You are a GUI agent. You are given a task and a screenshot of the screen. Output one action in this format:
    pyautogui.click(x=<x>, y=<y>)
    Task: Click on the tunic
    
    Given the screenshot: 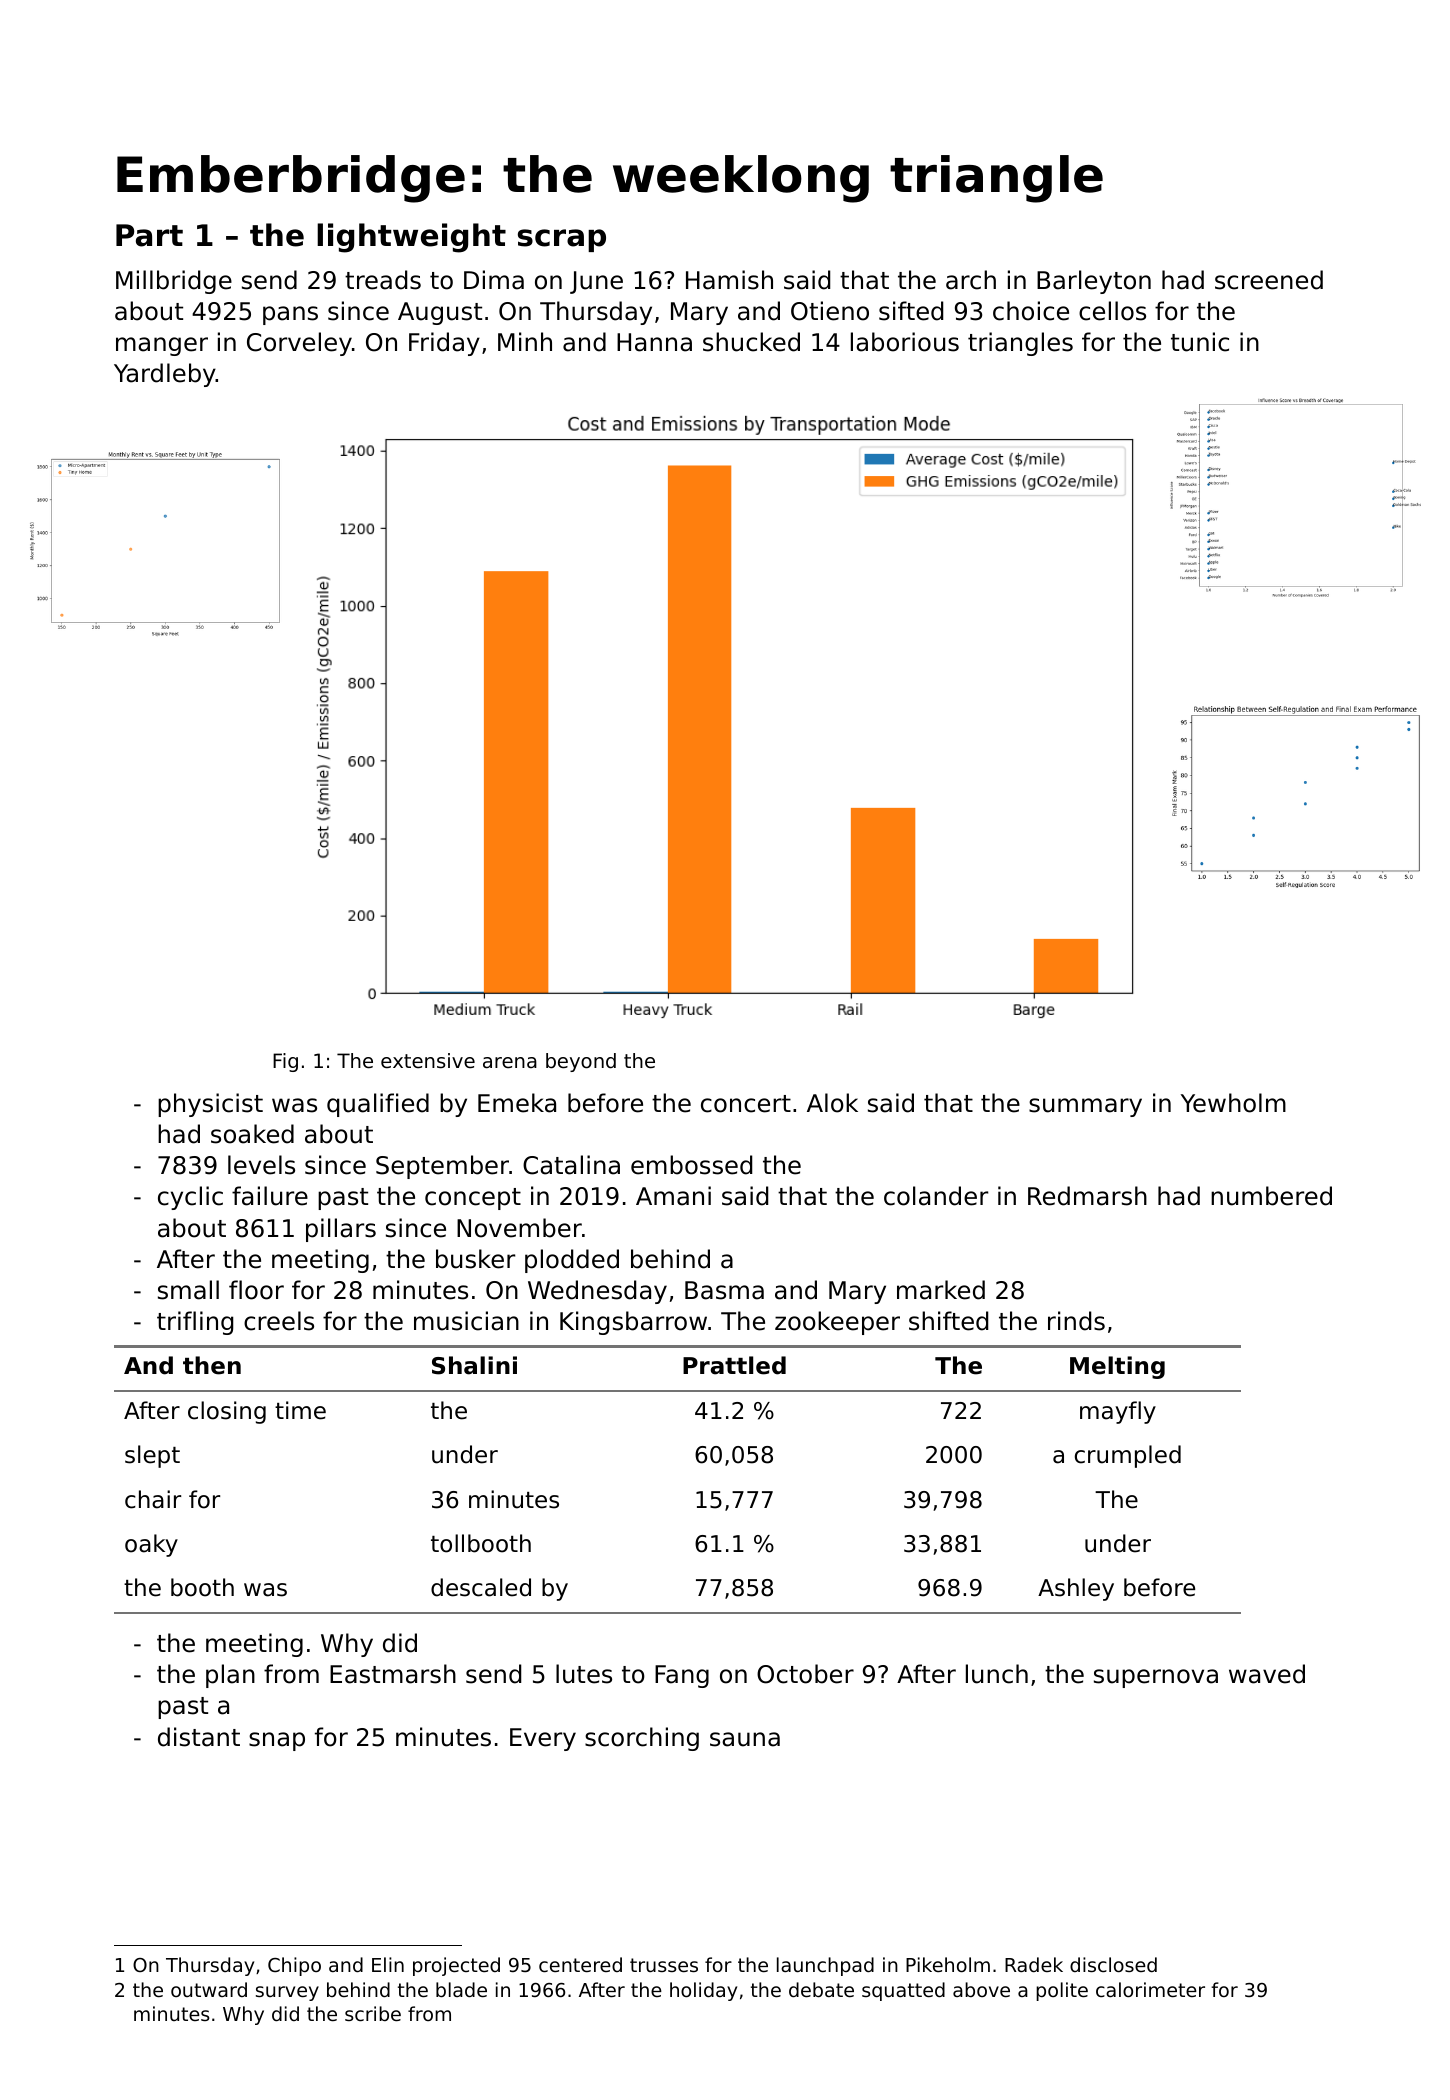 What is the action you would take?
    pyautogui.click(x=1200, y=342)
